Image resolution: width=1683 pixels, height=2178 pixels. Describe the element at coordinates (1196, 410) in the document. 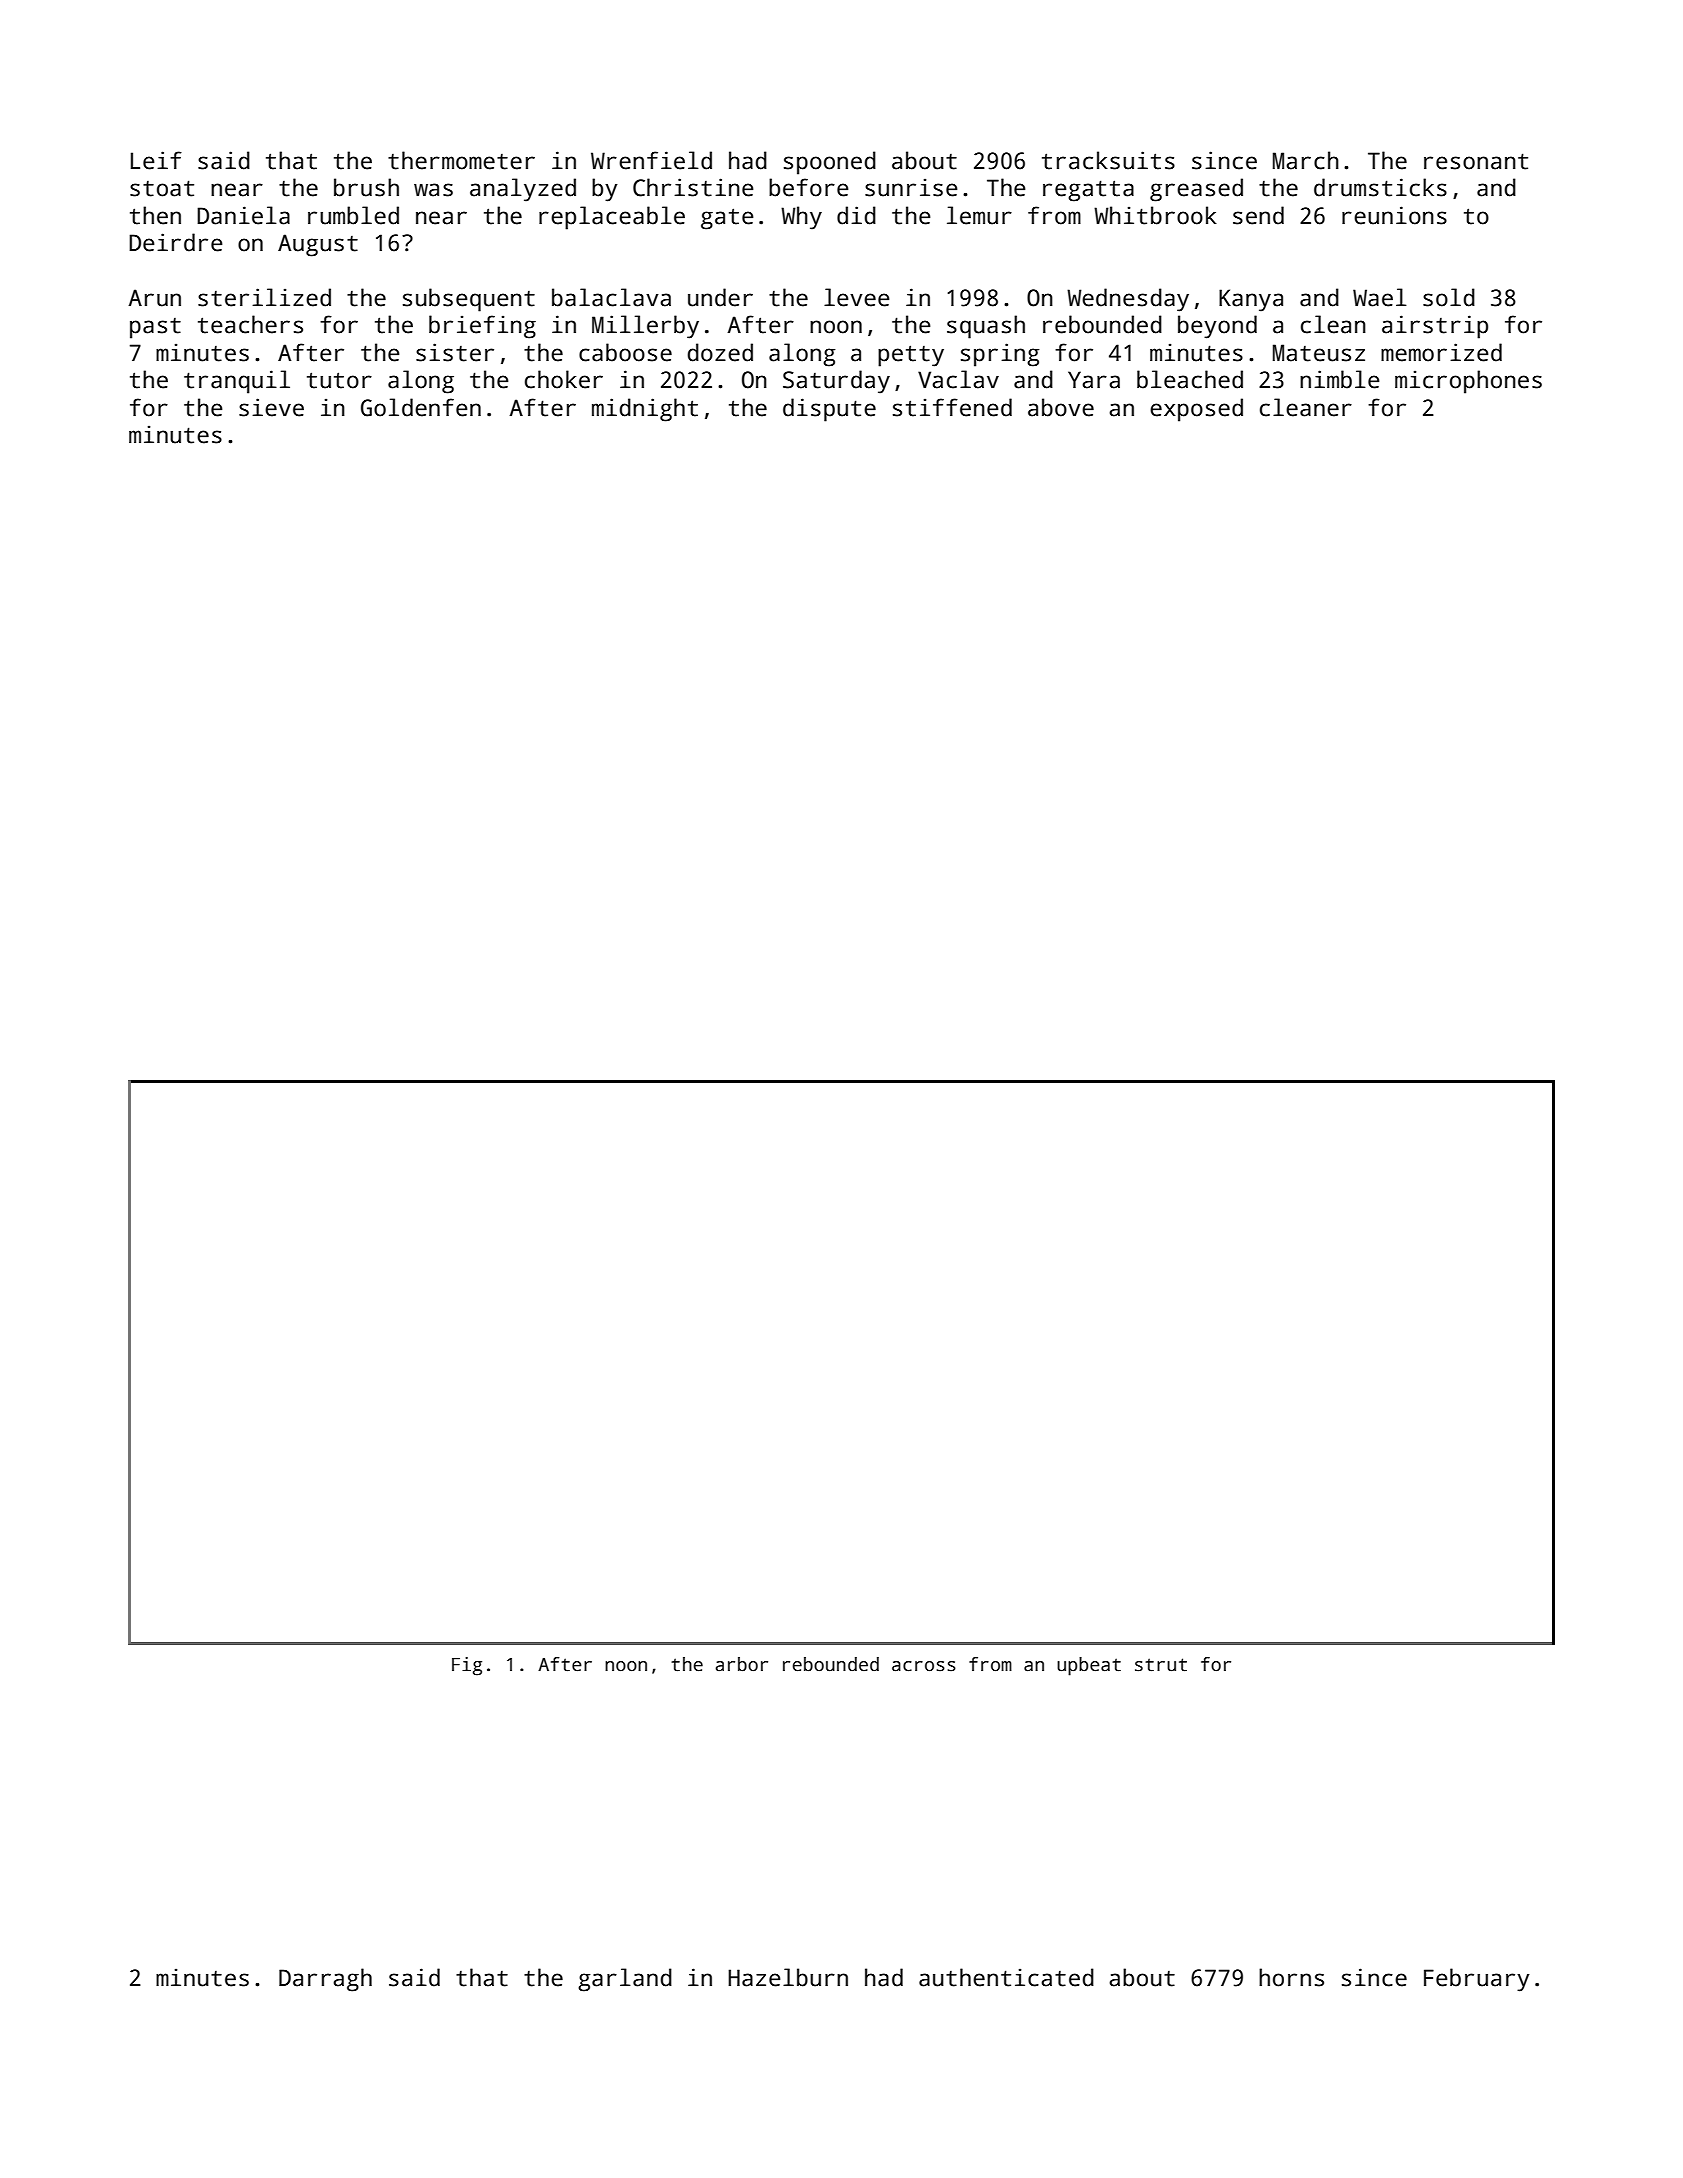

I see `exposed` at that location.
